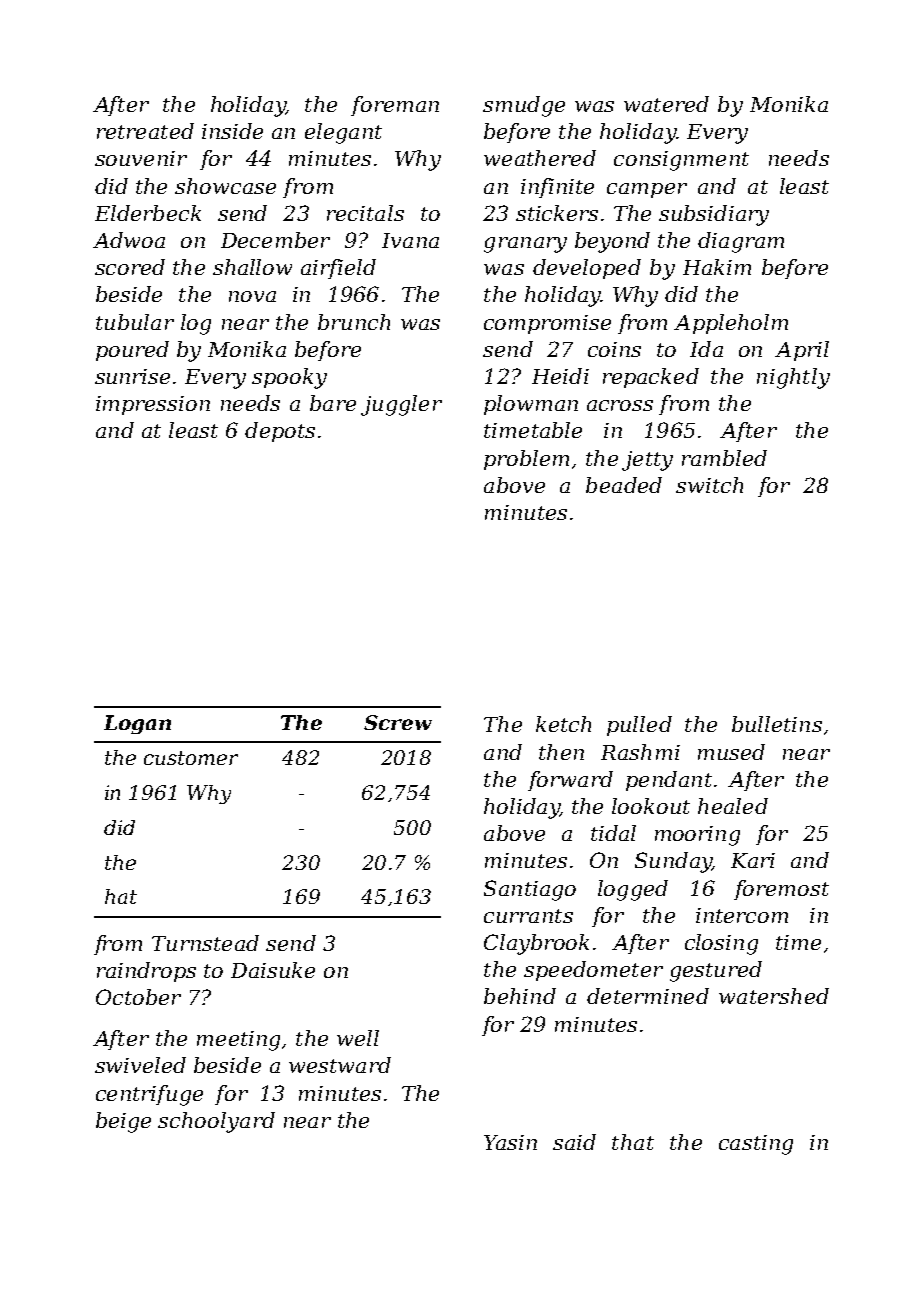 The height and width of the screenshot is (1311, 924). I want to click on camper, so click(647, 190).
